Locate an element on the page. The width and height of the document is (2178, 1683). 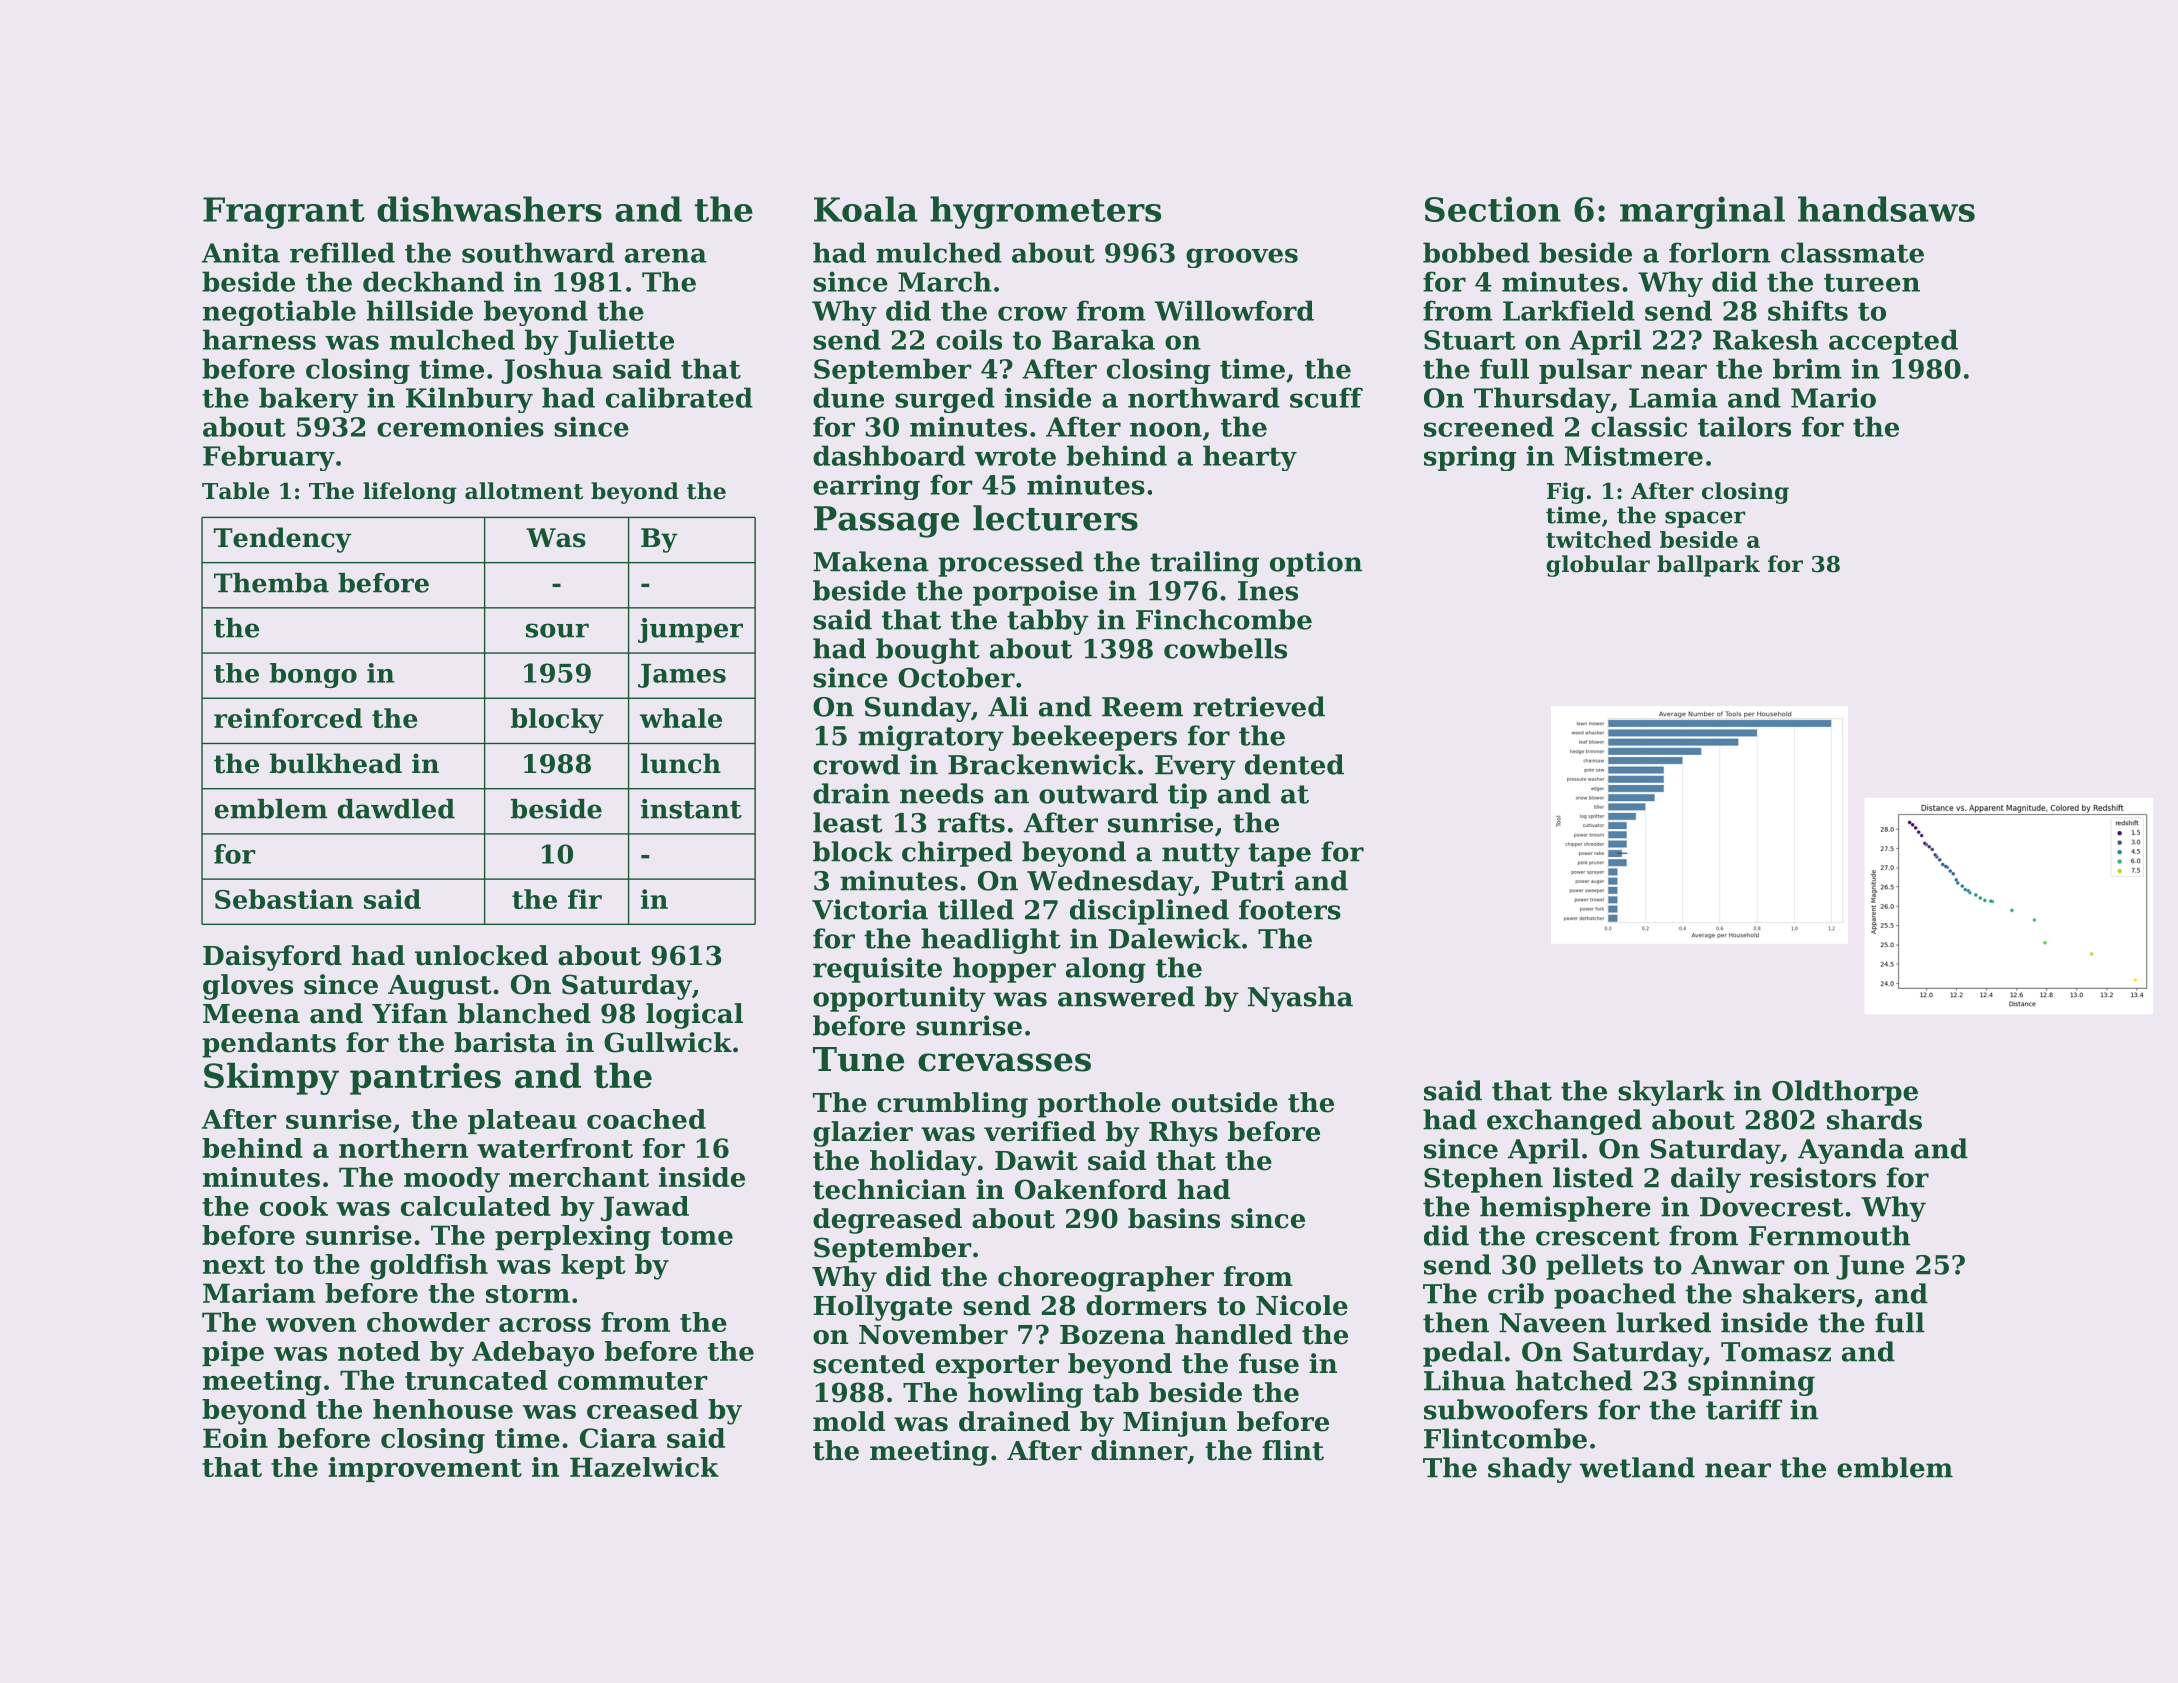
lifelong is located at coordinates (410, 493).
